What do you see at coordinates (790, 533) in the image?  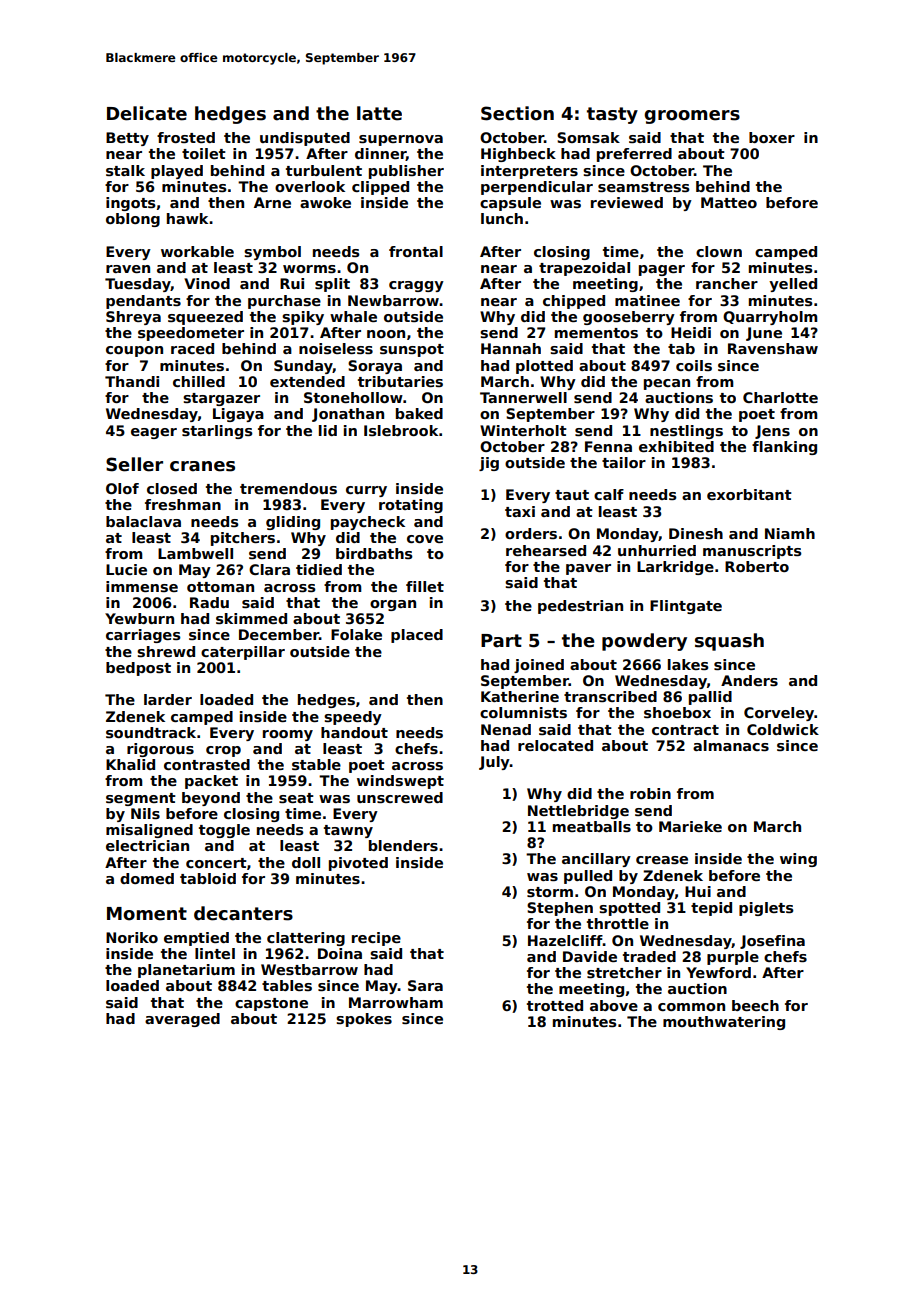 I see `Niamh` at bounding box center [790, 533].
